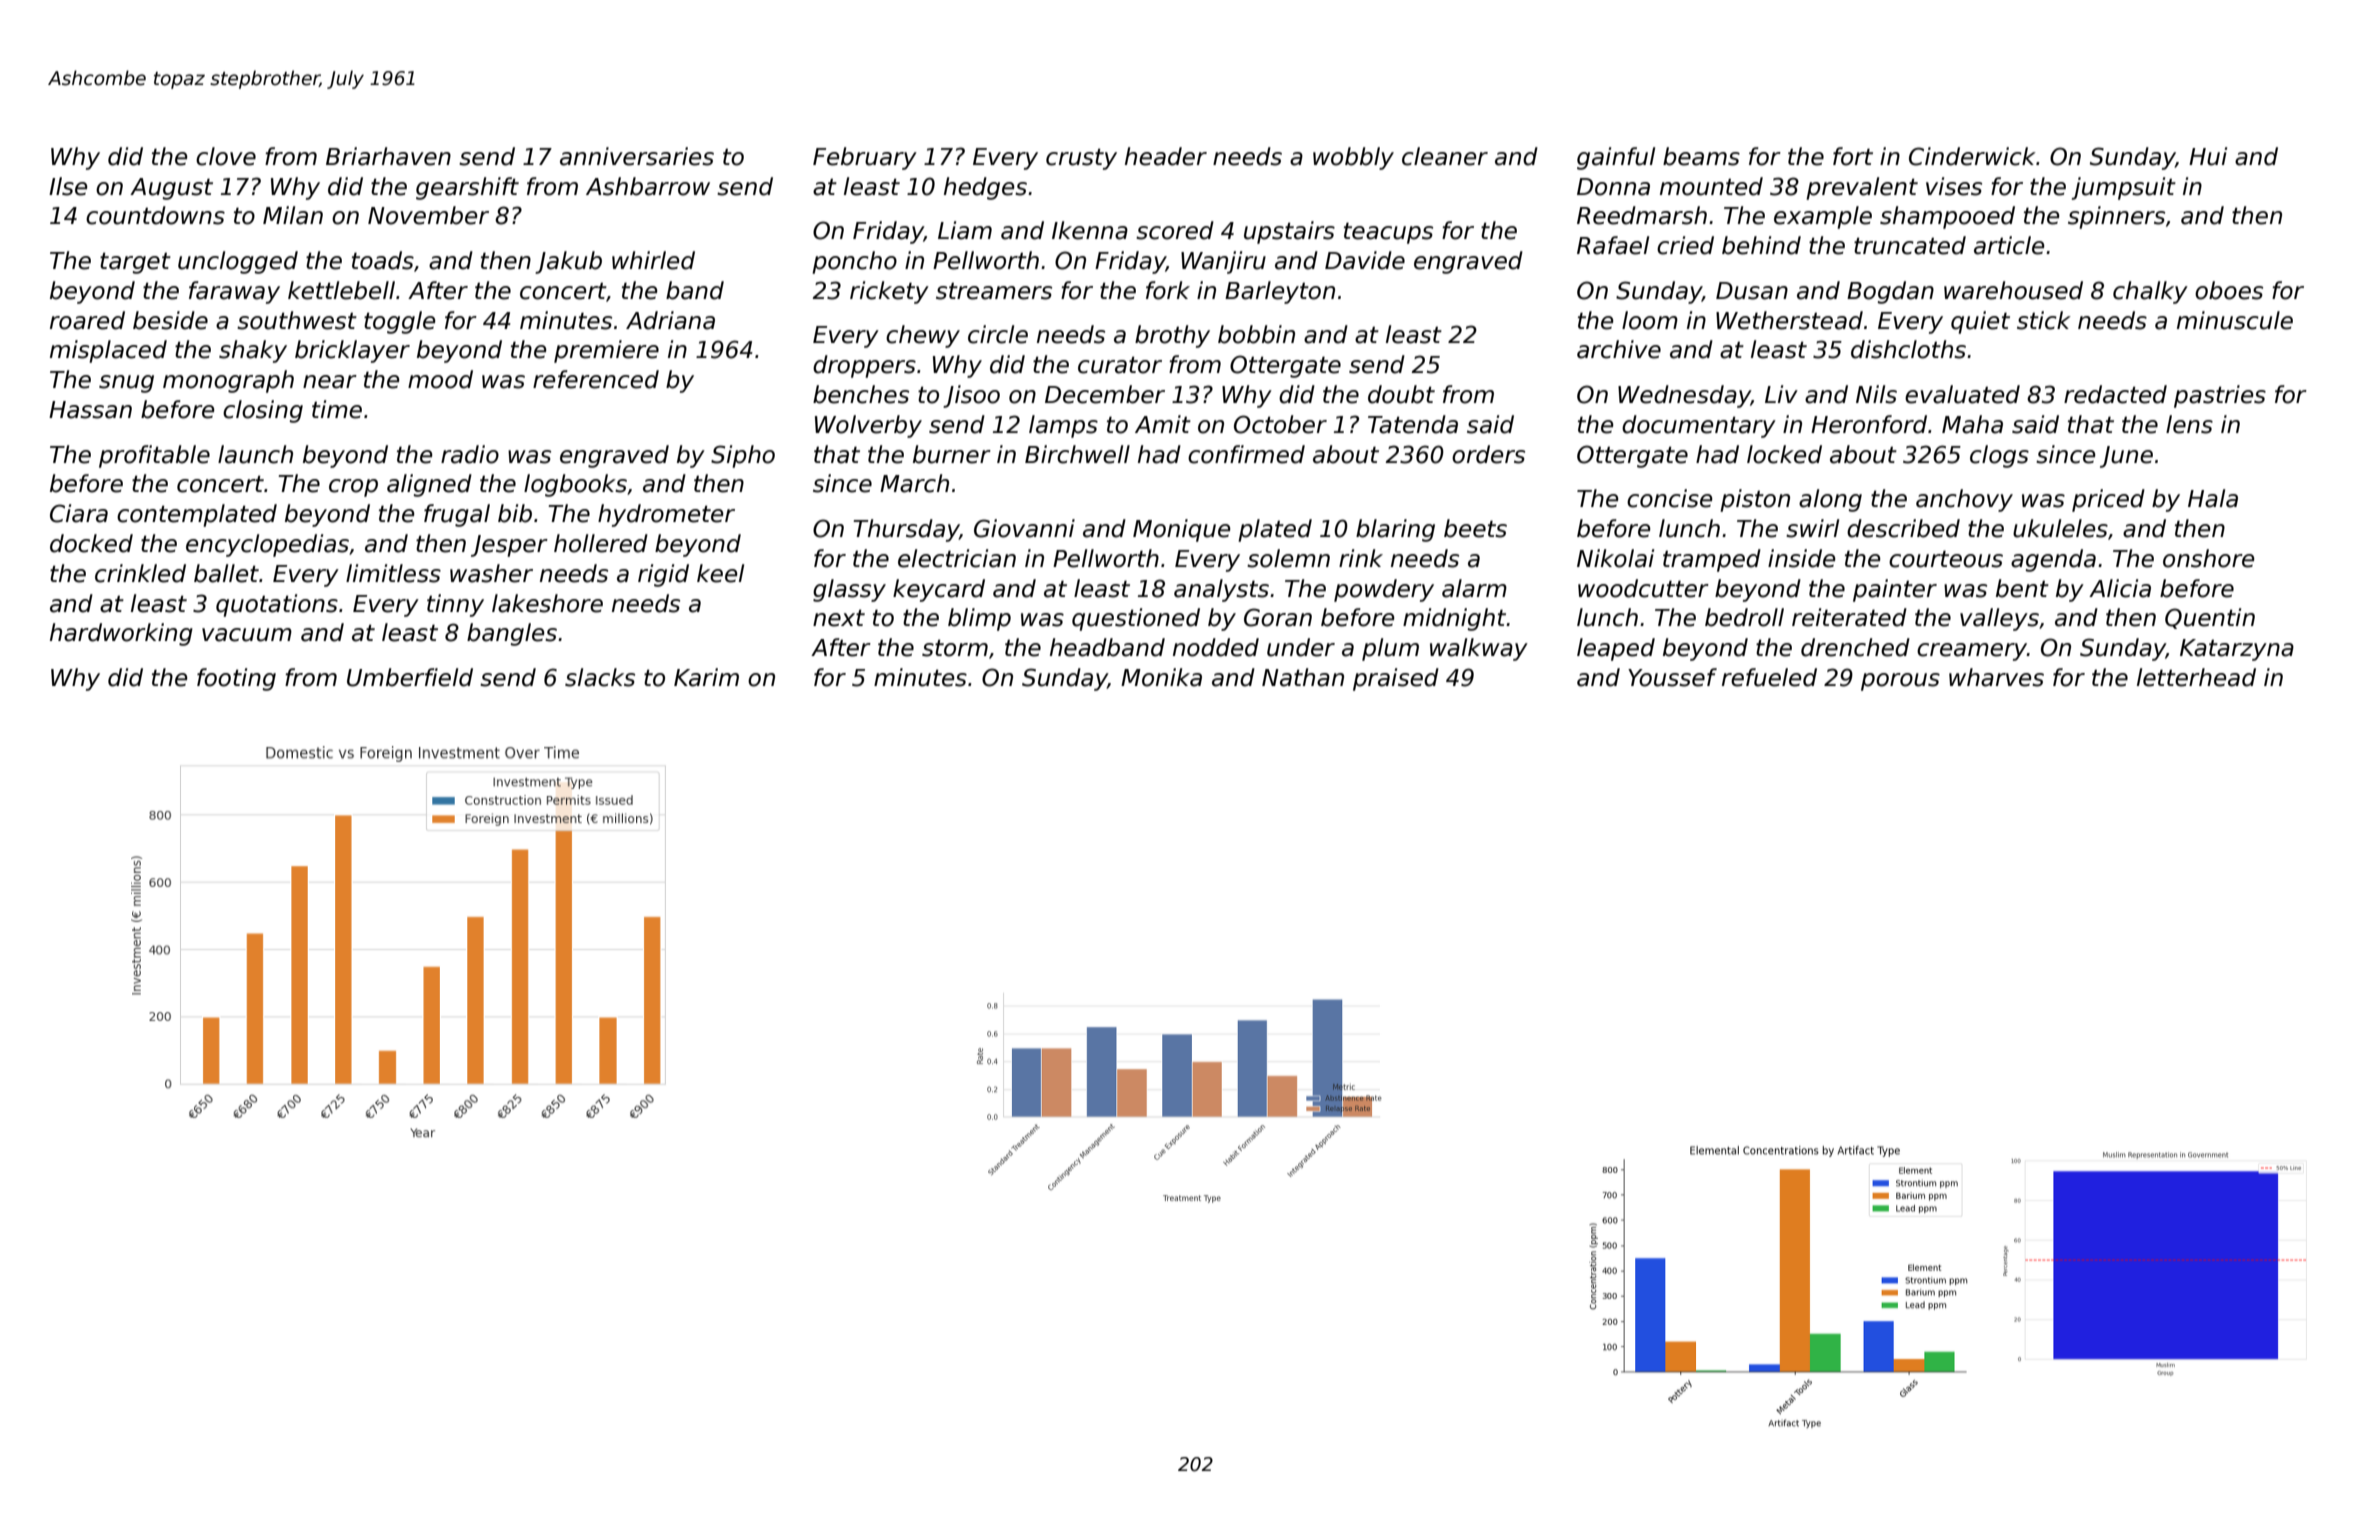 This screenshot has height=1524, width=2356. I want to click on footing, so click(236, 679).
